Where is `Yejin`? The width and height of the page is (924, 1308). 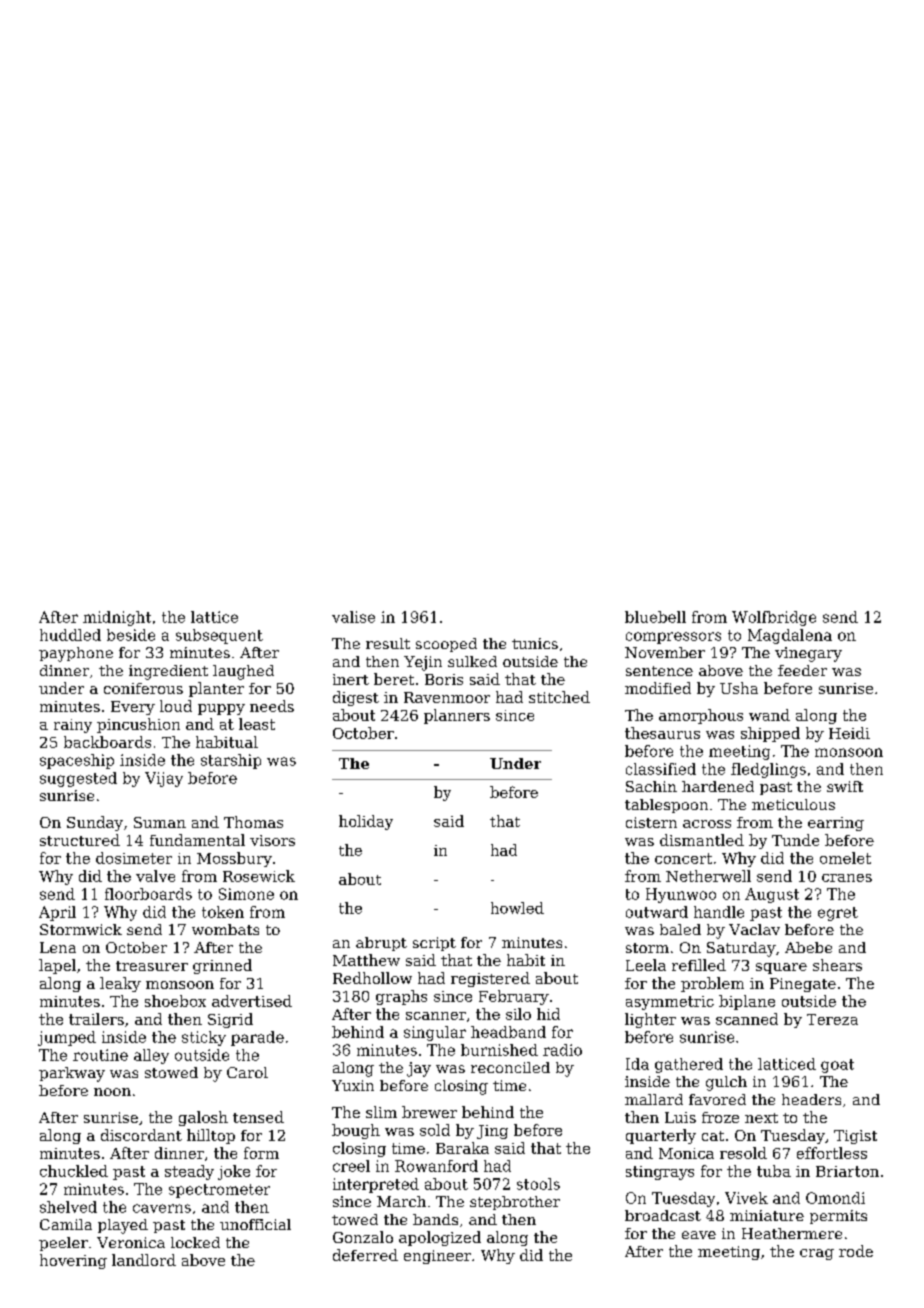 Yejin is located at coordinates (423, 663).
